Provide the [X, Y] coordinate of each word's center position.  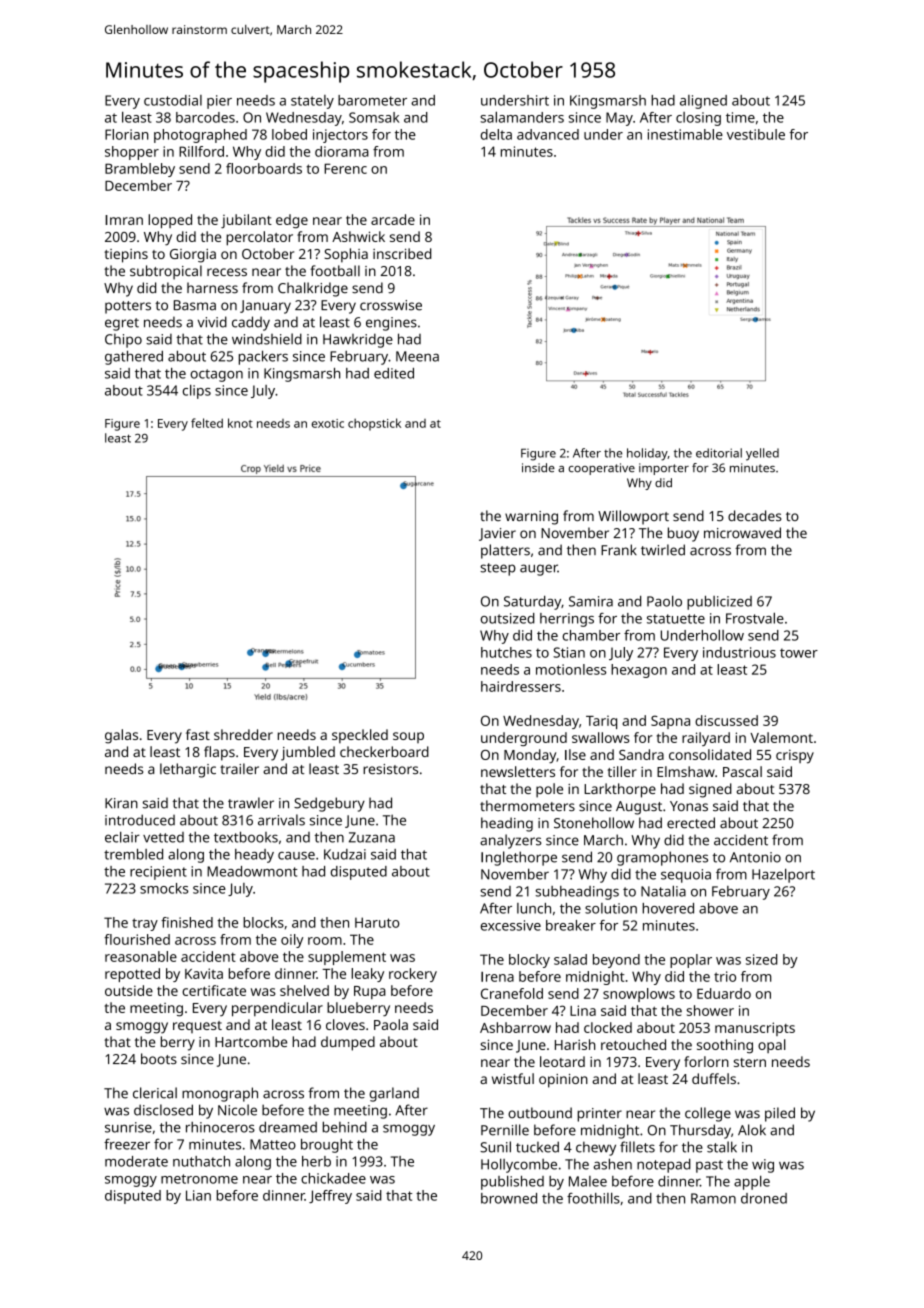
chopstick [374, 424]
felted [207, 423]
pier [219, 102]
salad [570, 959]
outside [129, 990]
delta [496, 134]
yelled [762, 454]
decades [755, 515]
